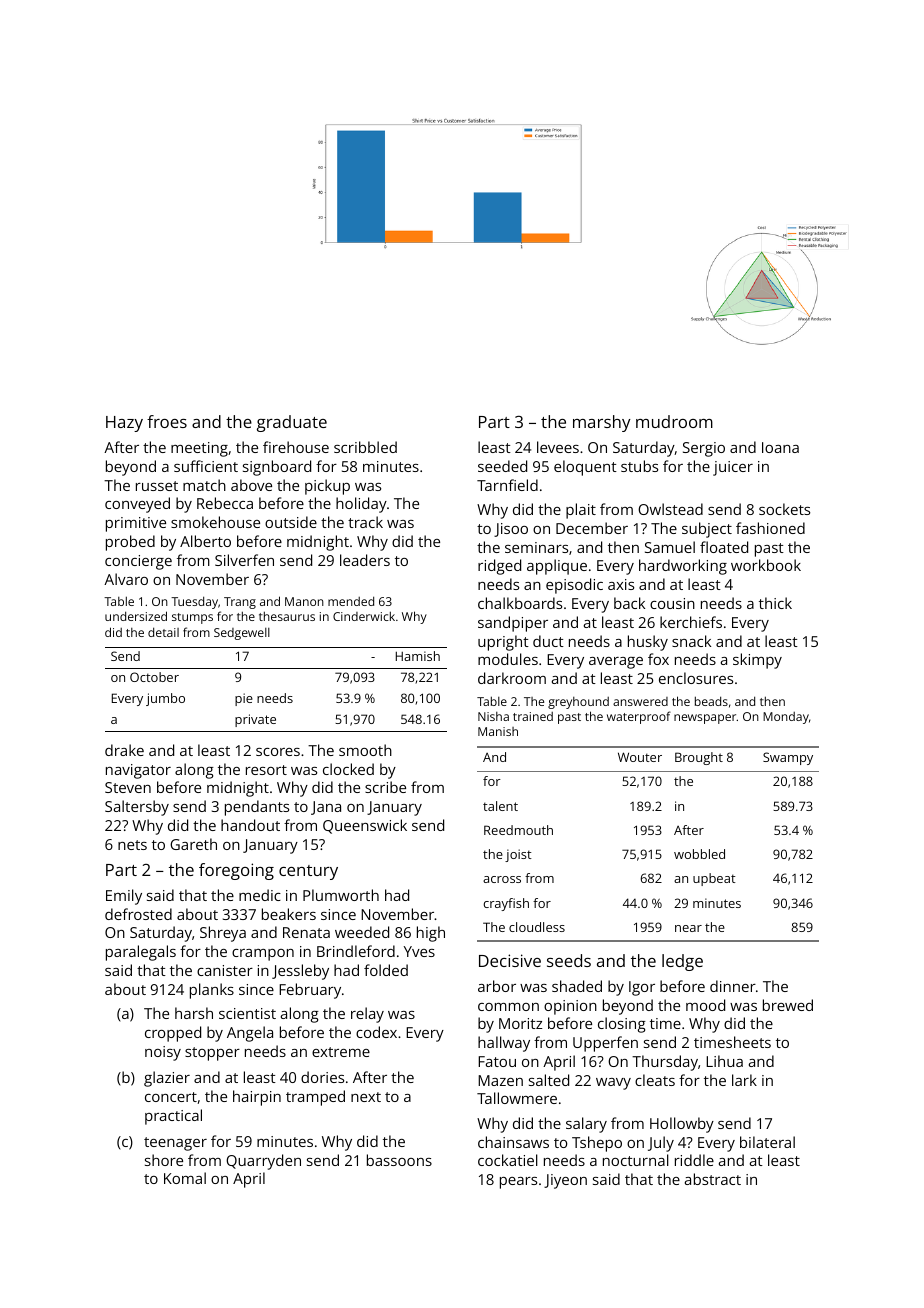  What do you see at coordinates (577, 986) in the screenshot?
I see `shaded` at bounding box center [577, 986].
